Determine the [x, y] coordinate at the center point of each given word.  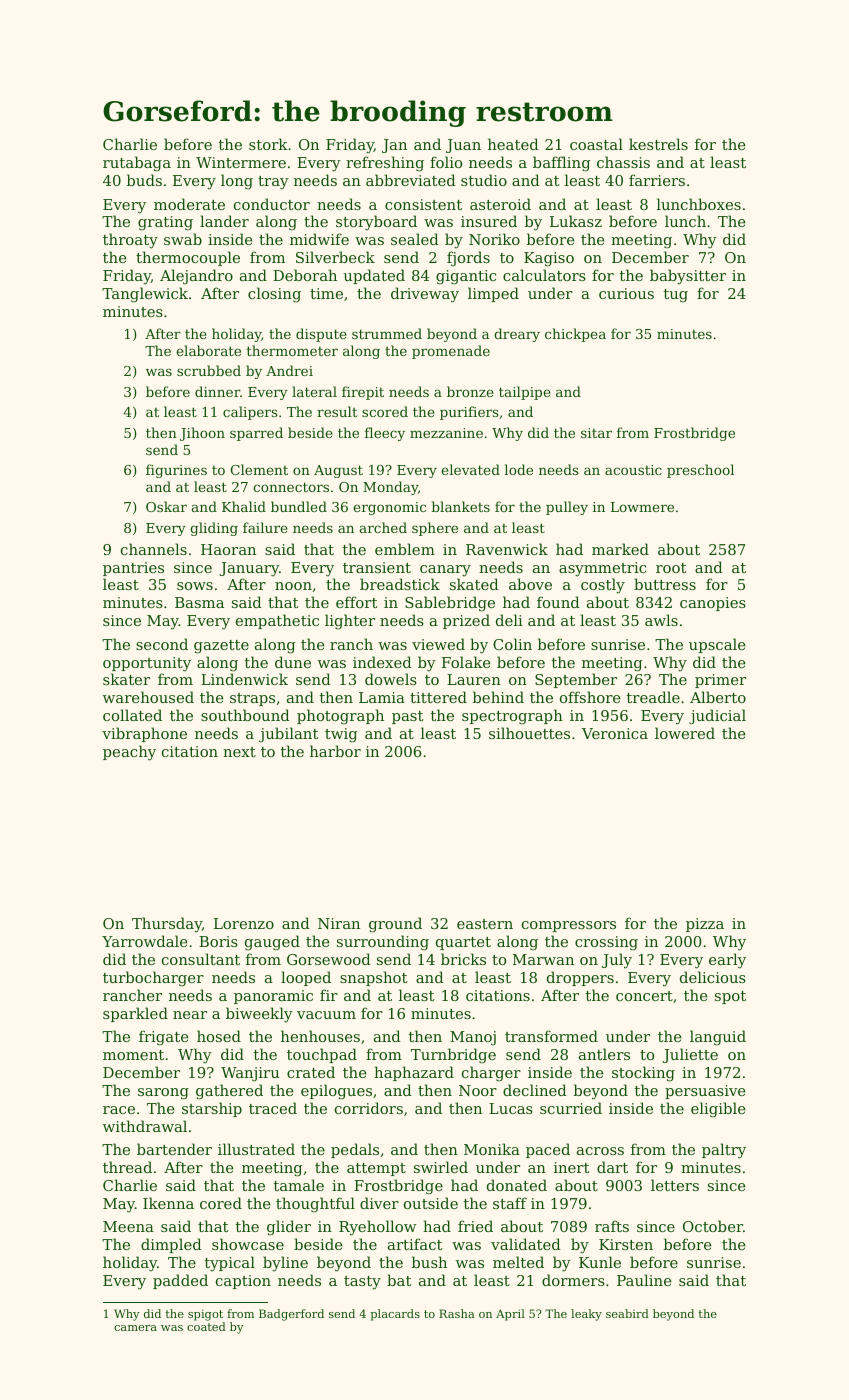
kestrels [658, 144]
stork [268, 144]
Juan [463, 146]
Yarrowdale [144, 941]
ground [395, 925]
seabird [627, 1313]
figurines [176, 471]
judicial [717, 717]
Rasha [457, 1313]
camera [135, 1328]
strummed [387, 333]
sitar [596, 433]
